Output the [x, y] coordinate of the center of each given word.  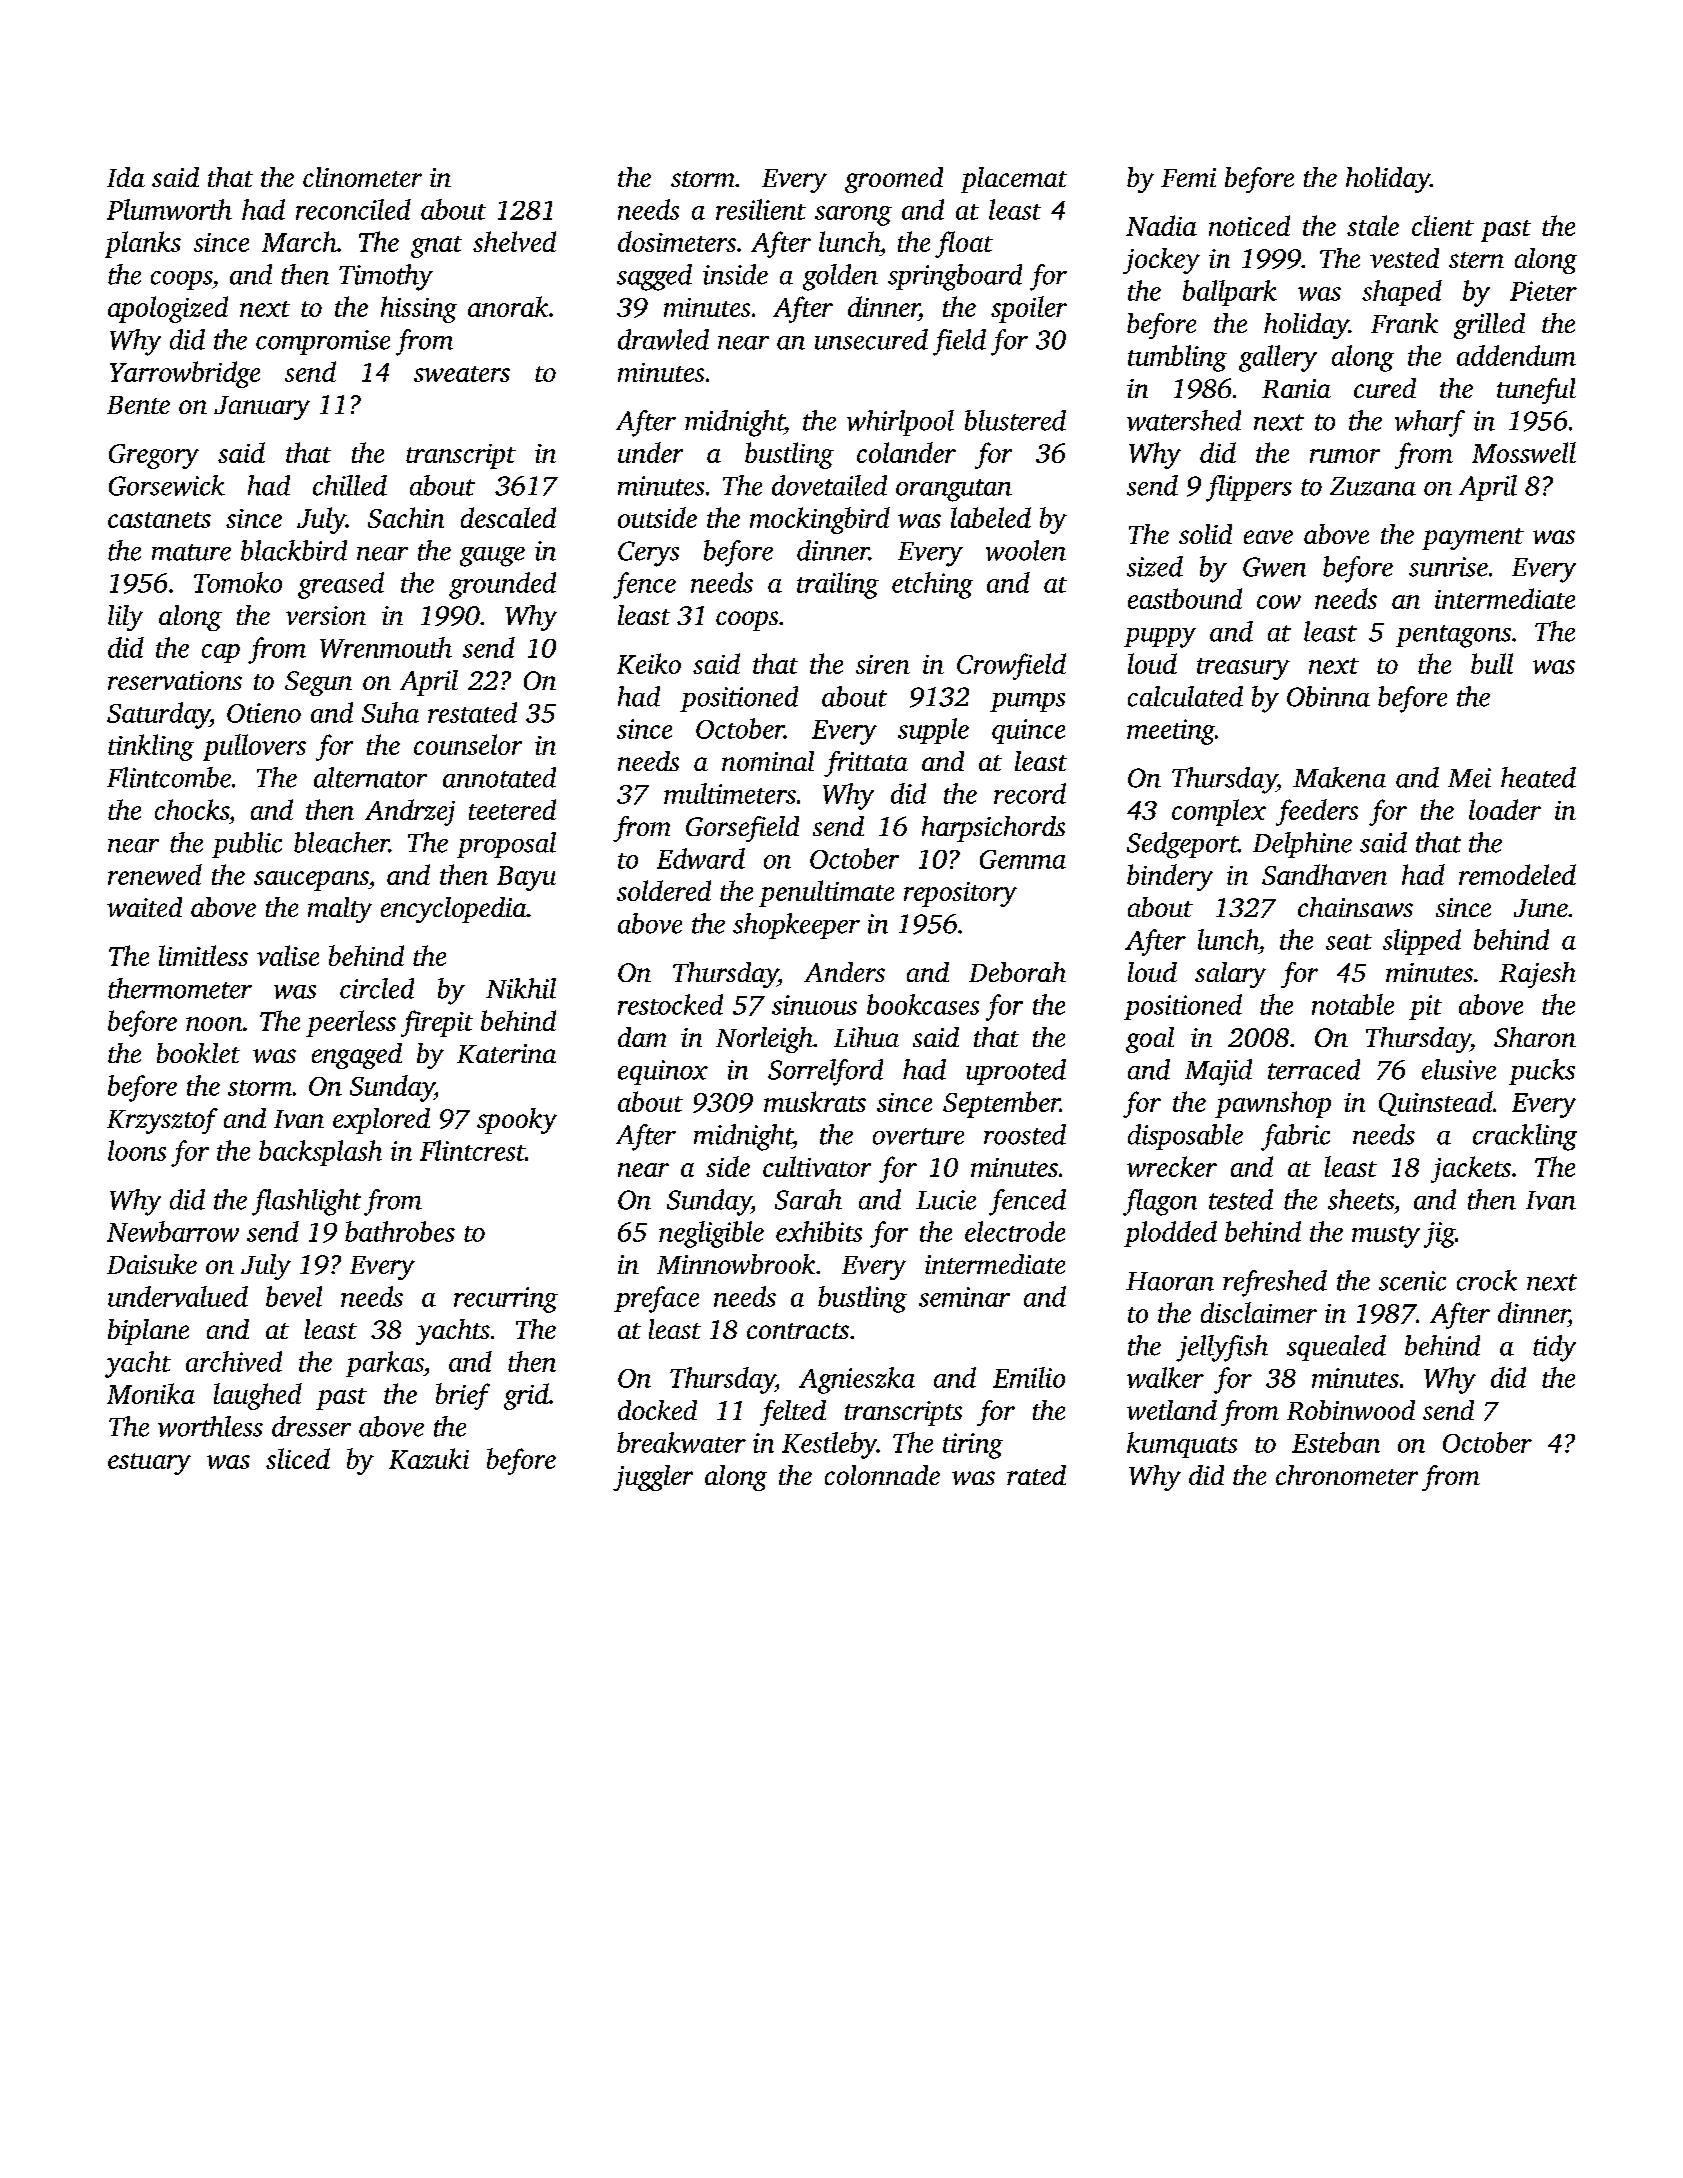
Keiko [649, 663]
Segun [318, 683]
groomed [894, 180]
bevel [294, 1296]
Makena [1339, 777]
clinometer [362, 177]
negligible [711, 1234]
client [1443, 225]
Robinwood [1351, 1410]
